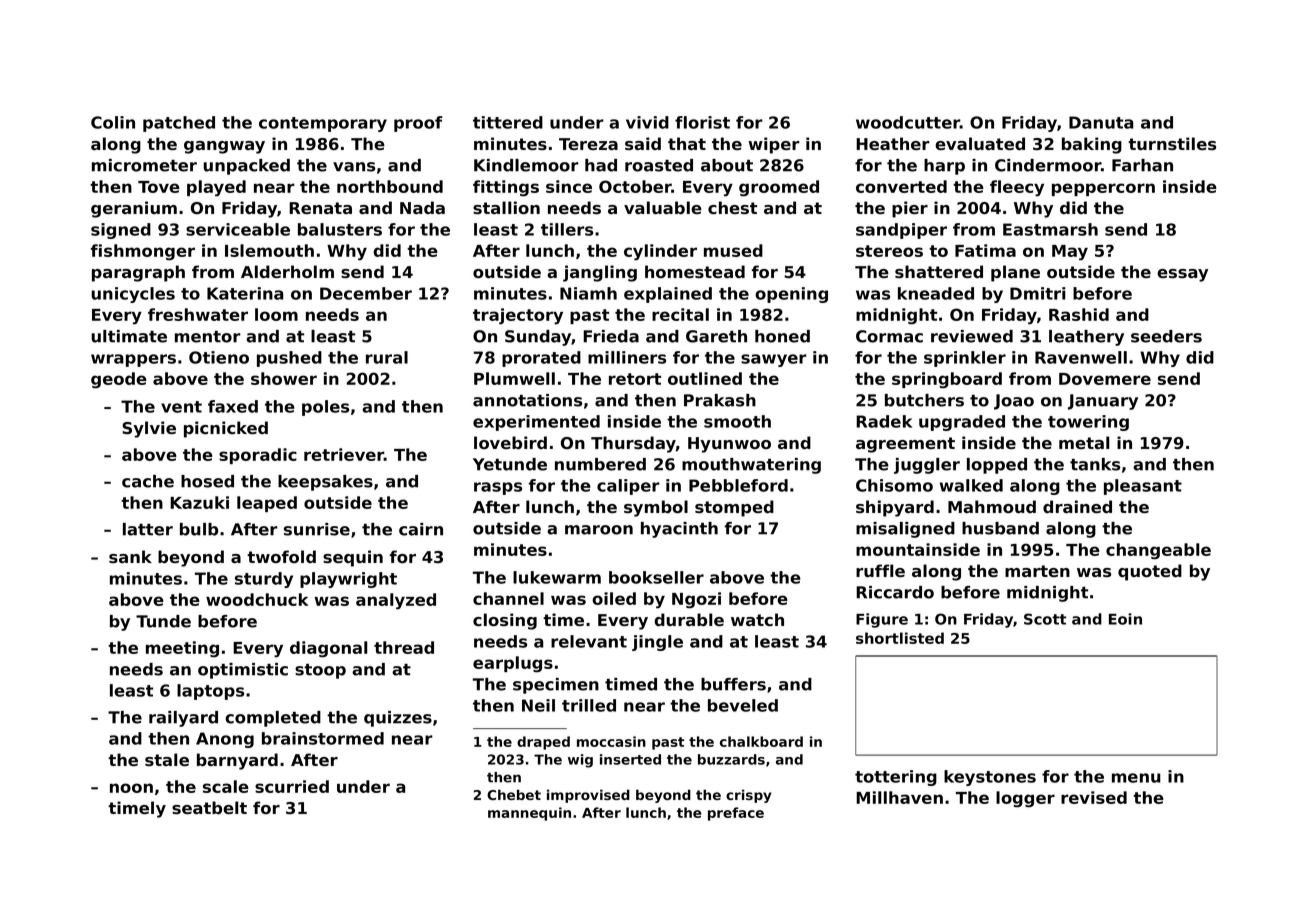 This screenshot has height=924, width=1308. I want to click on relevant, so click(589, 641).
